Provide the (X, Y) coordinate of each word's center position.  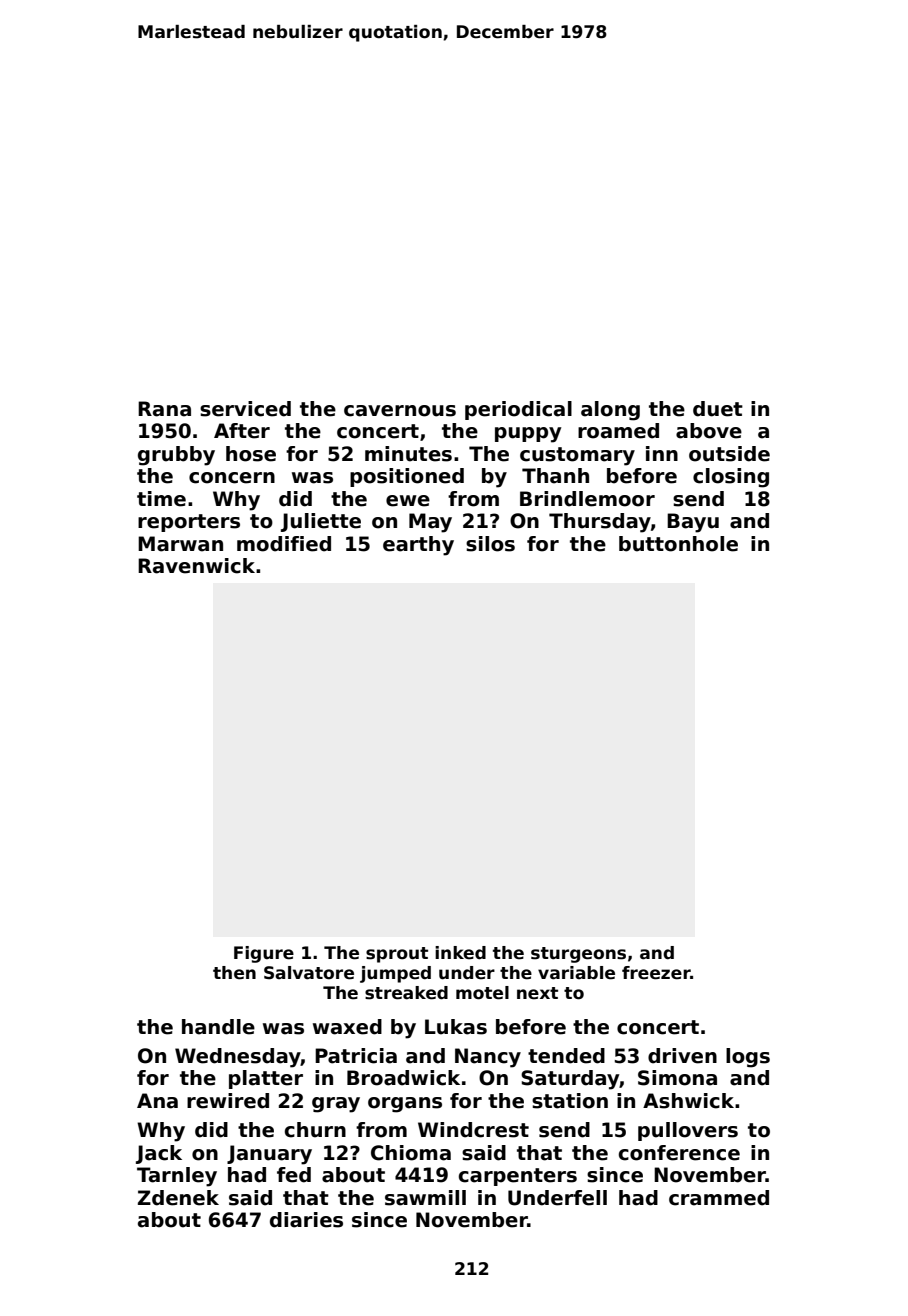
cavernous (400, 411)
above (709, 431)
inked (460, 953)
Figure (264, 954)
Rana (164, 409)
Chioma (411, 1153)
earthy (418, 546)
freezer (656, 973)
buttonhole (678, 544)
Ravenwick (196, 566)
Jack (159, 1154)
